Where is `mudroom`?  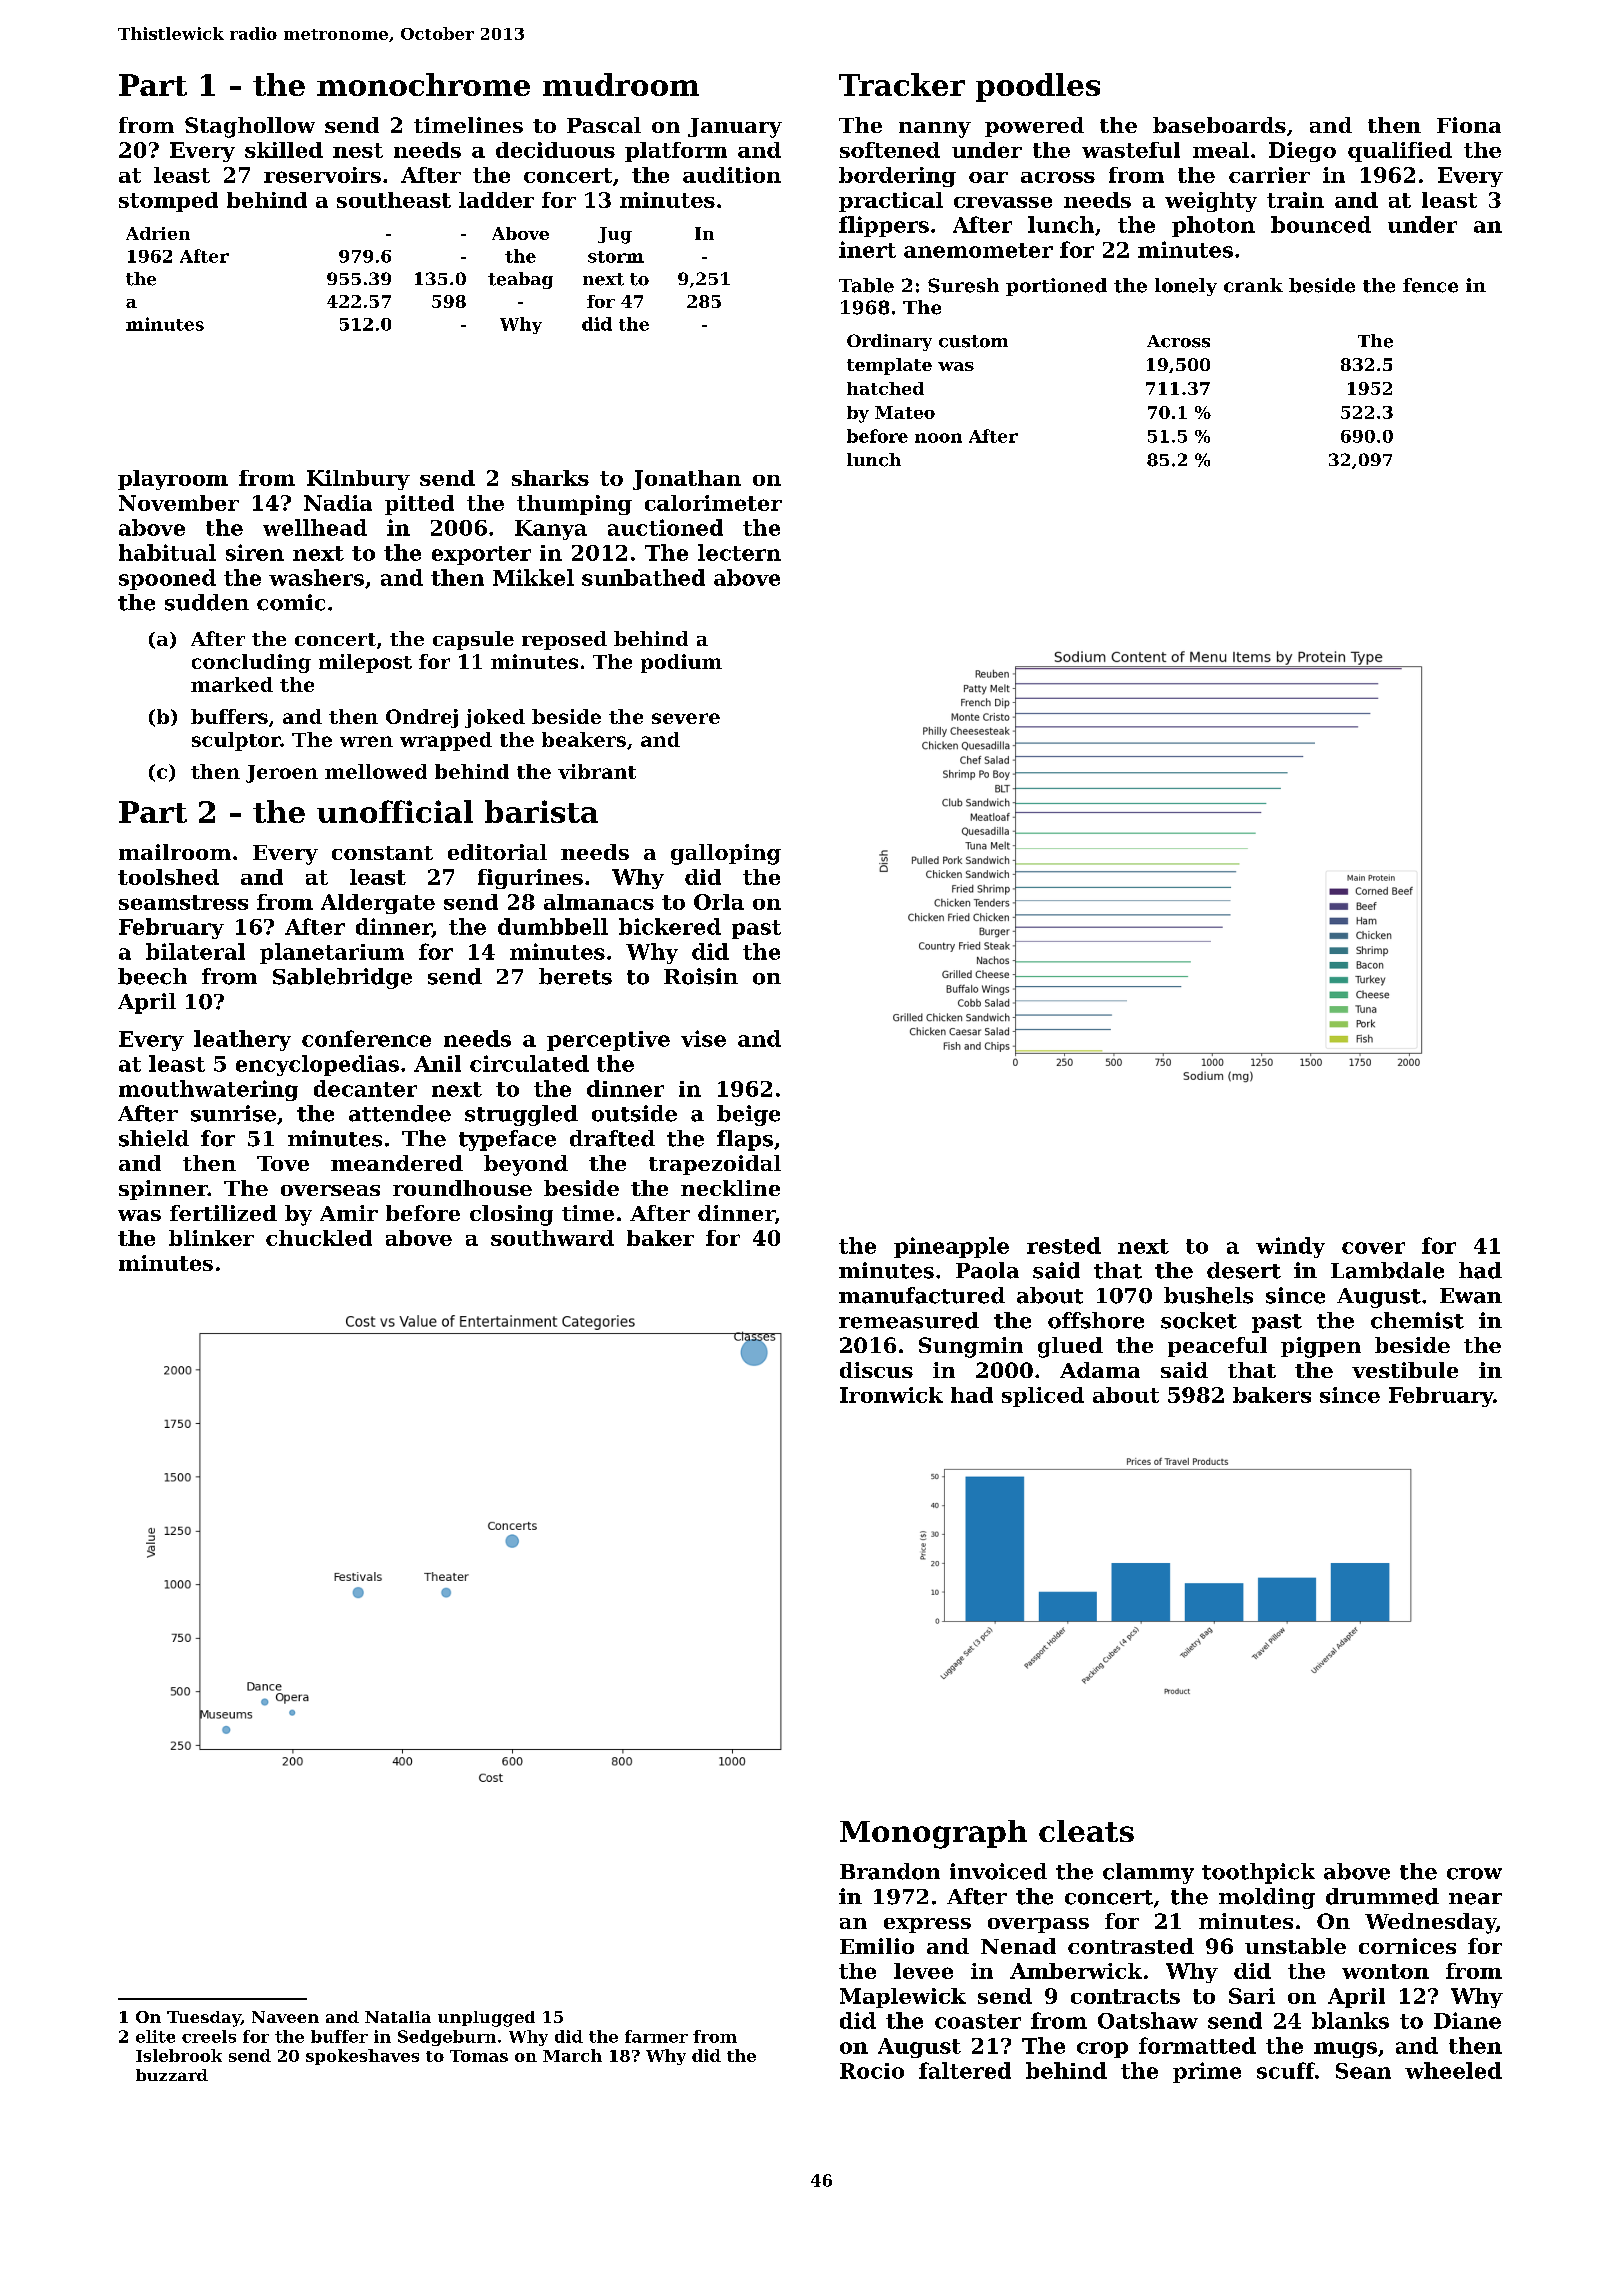
mudroom is located at coordinates (621, 84).
